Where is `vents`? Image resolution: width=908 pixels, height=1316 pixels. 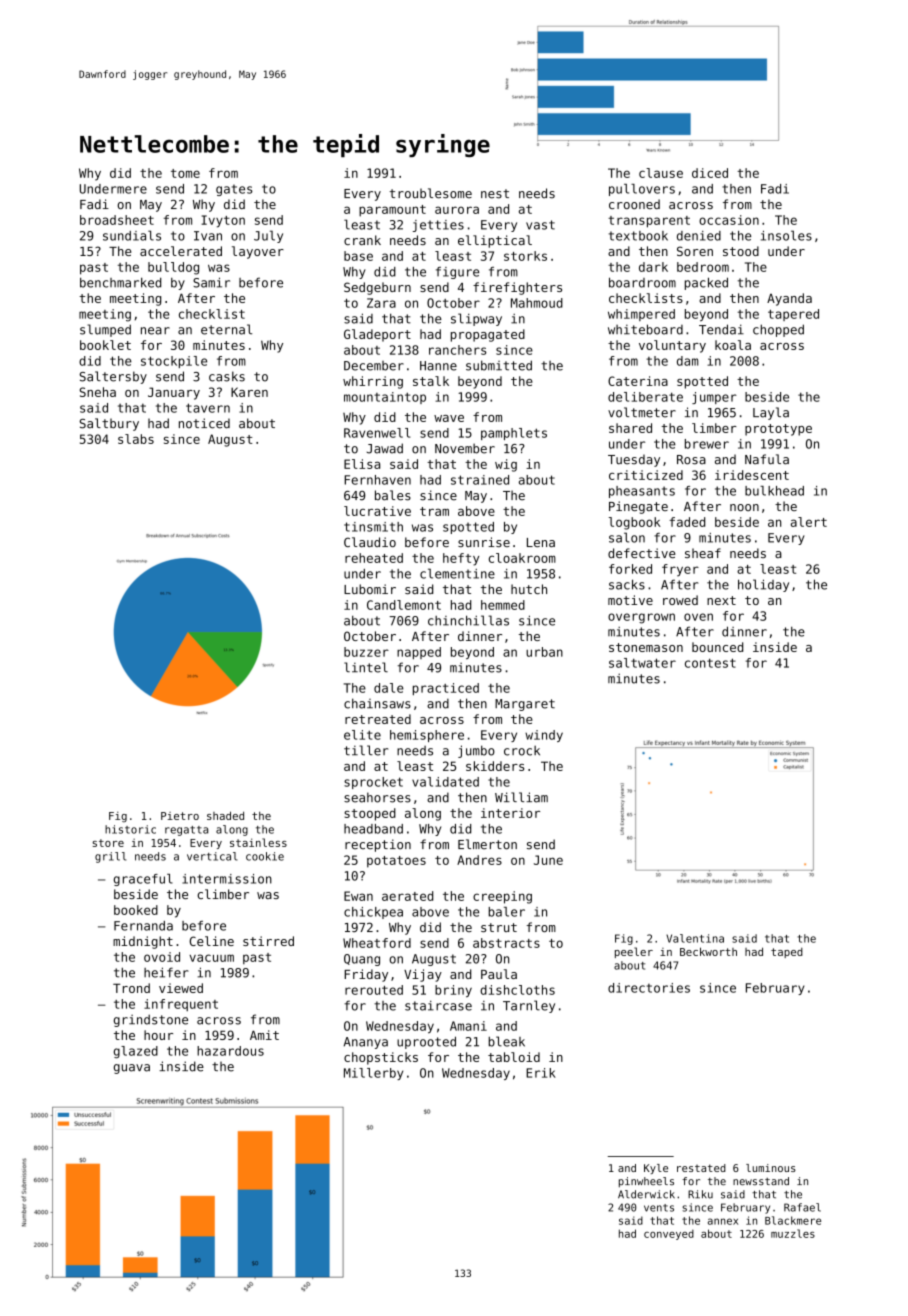 vents is located at coordinates (659, 1208).
